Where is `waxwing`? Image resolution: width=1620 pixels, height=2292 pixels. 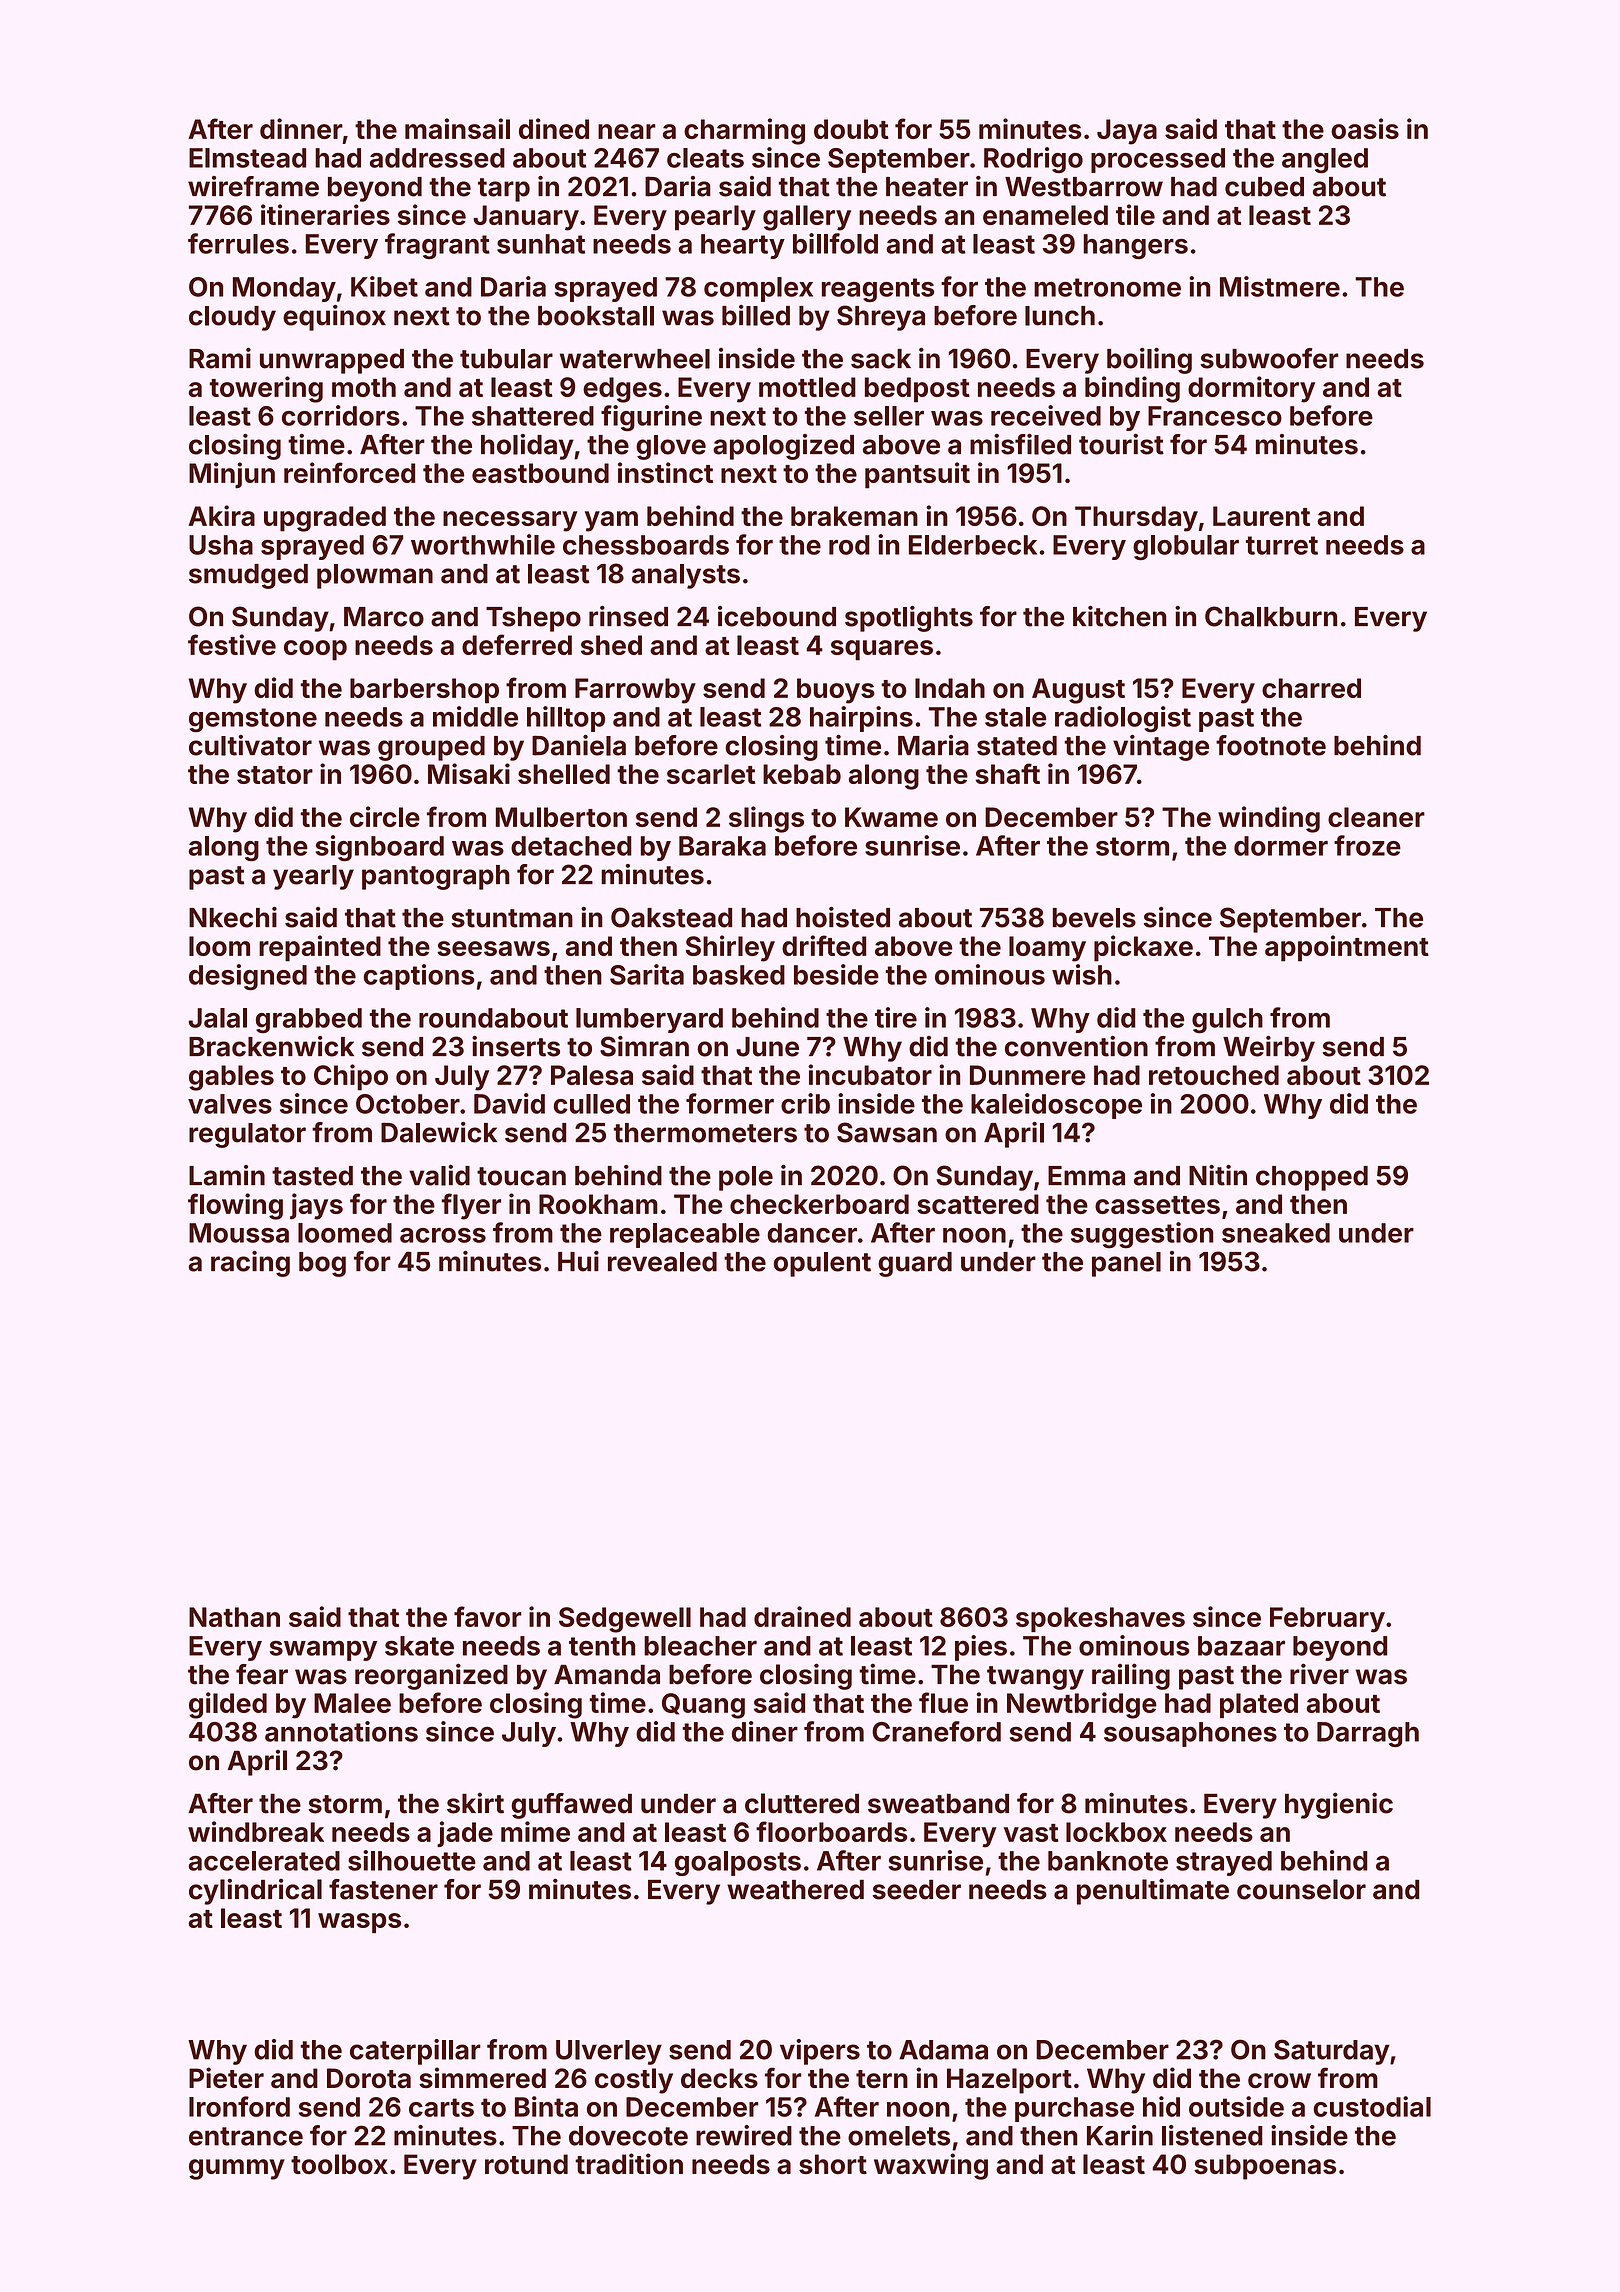 waxwing is located at coordinates (931, 2166).
